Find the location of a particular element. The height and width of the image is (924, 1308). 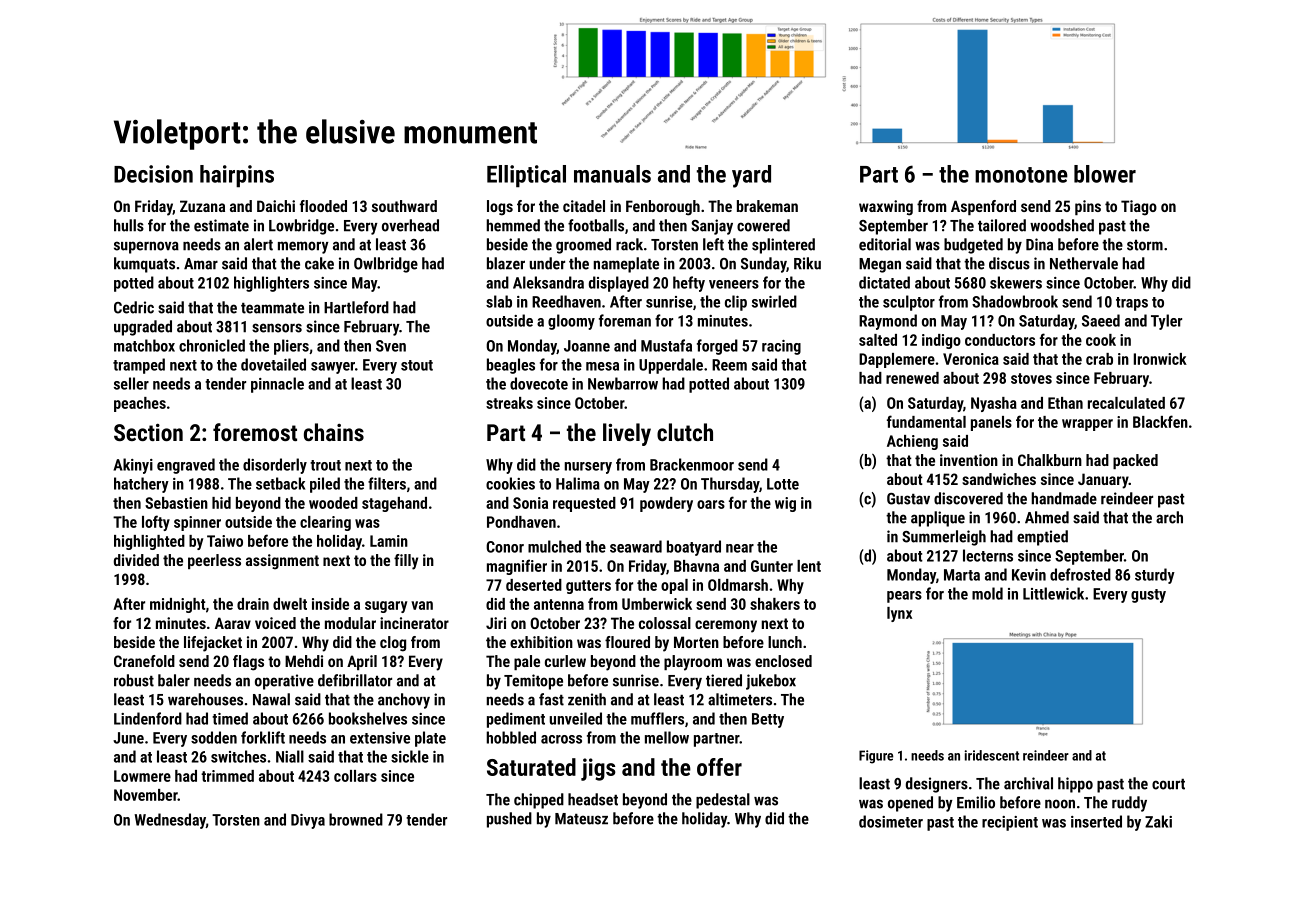

kumquats is located at coordinates (144, 265).
